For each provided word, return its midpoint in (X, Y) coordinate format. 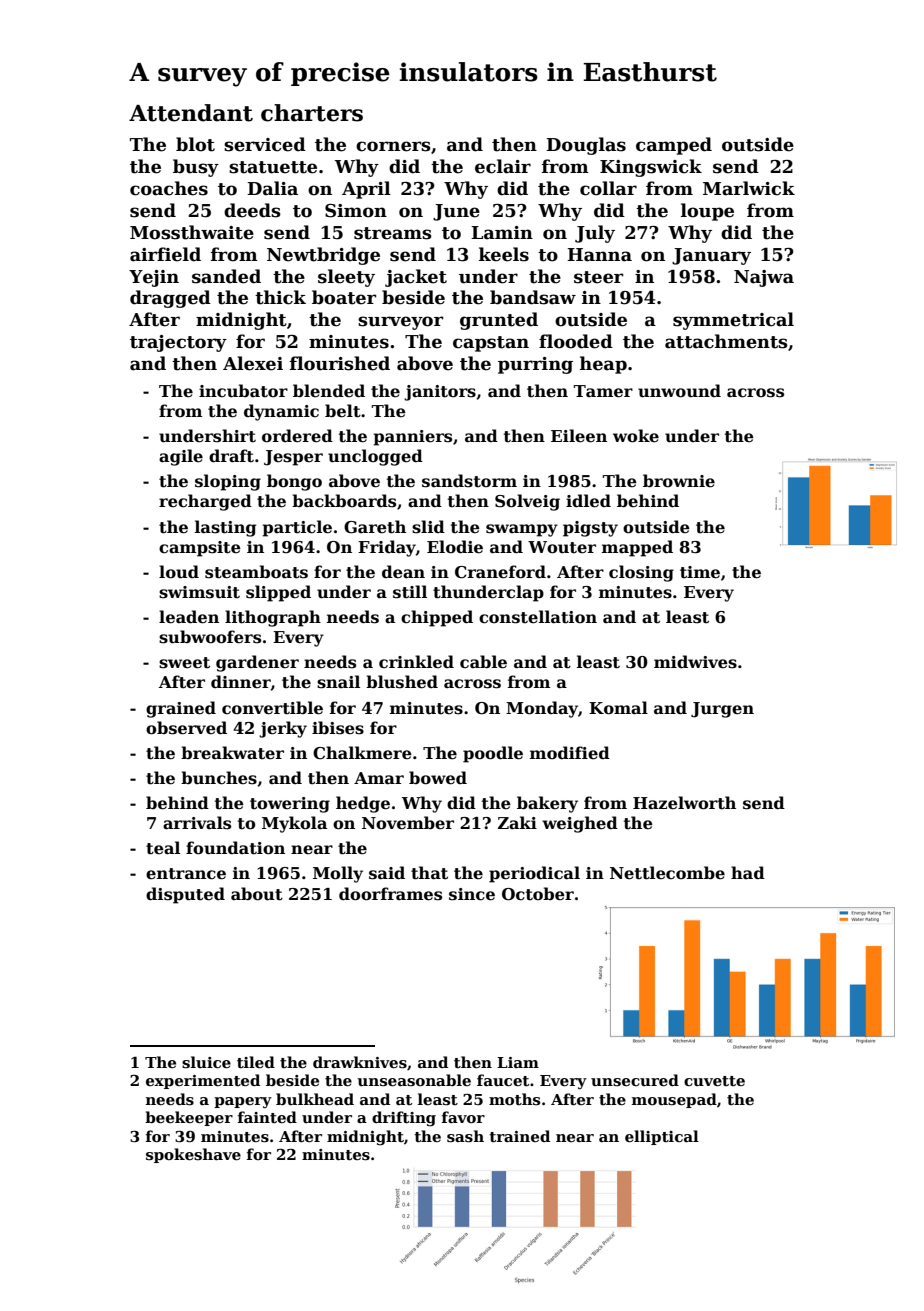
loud (179, 572)
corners (393, 146)
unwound (679, 391)
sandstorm (469, 481)
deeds (252, 210)
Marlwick (749, 188)
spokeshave (193, 1155)
